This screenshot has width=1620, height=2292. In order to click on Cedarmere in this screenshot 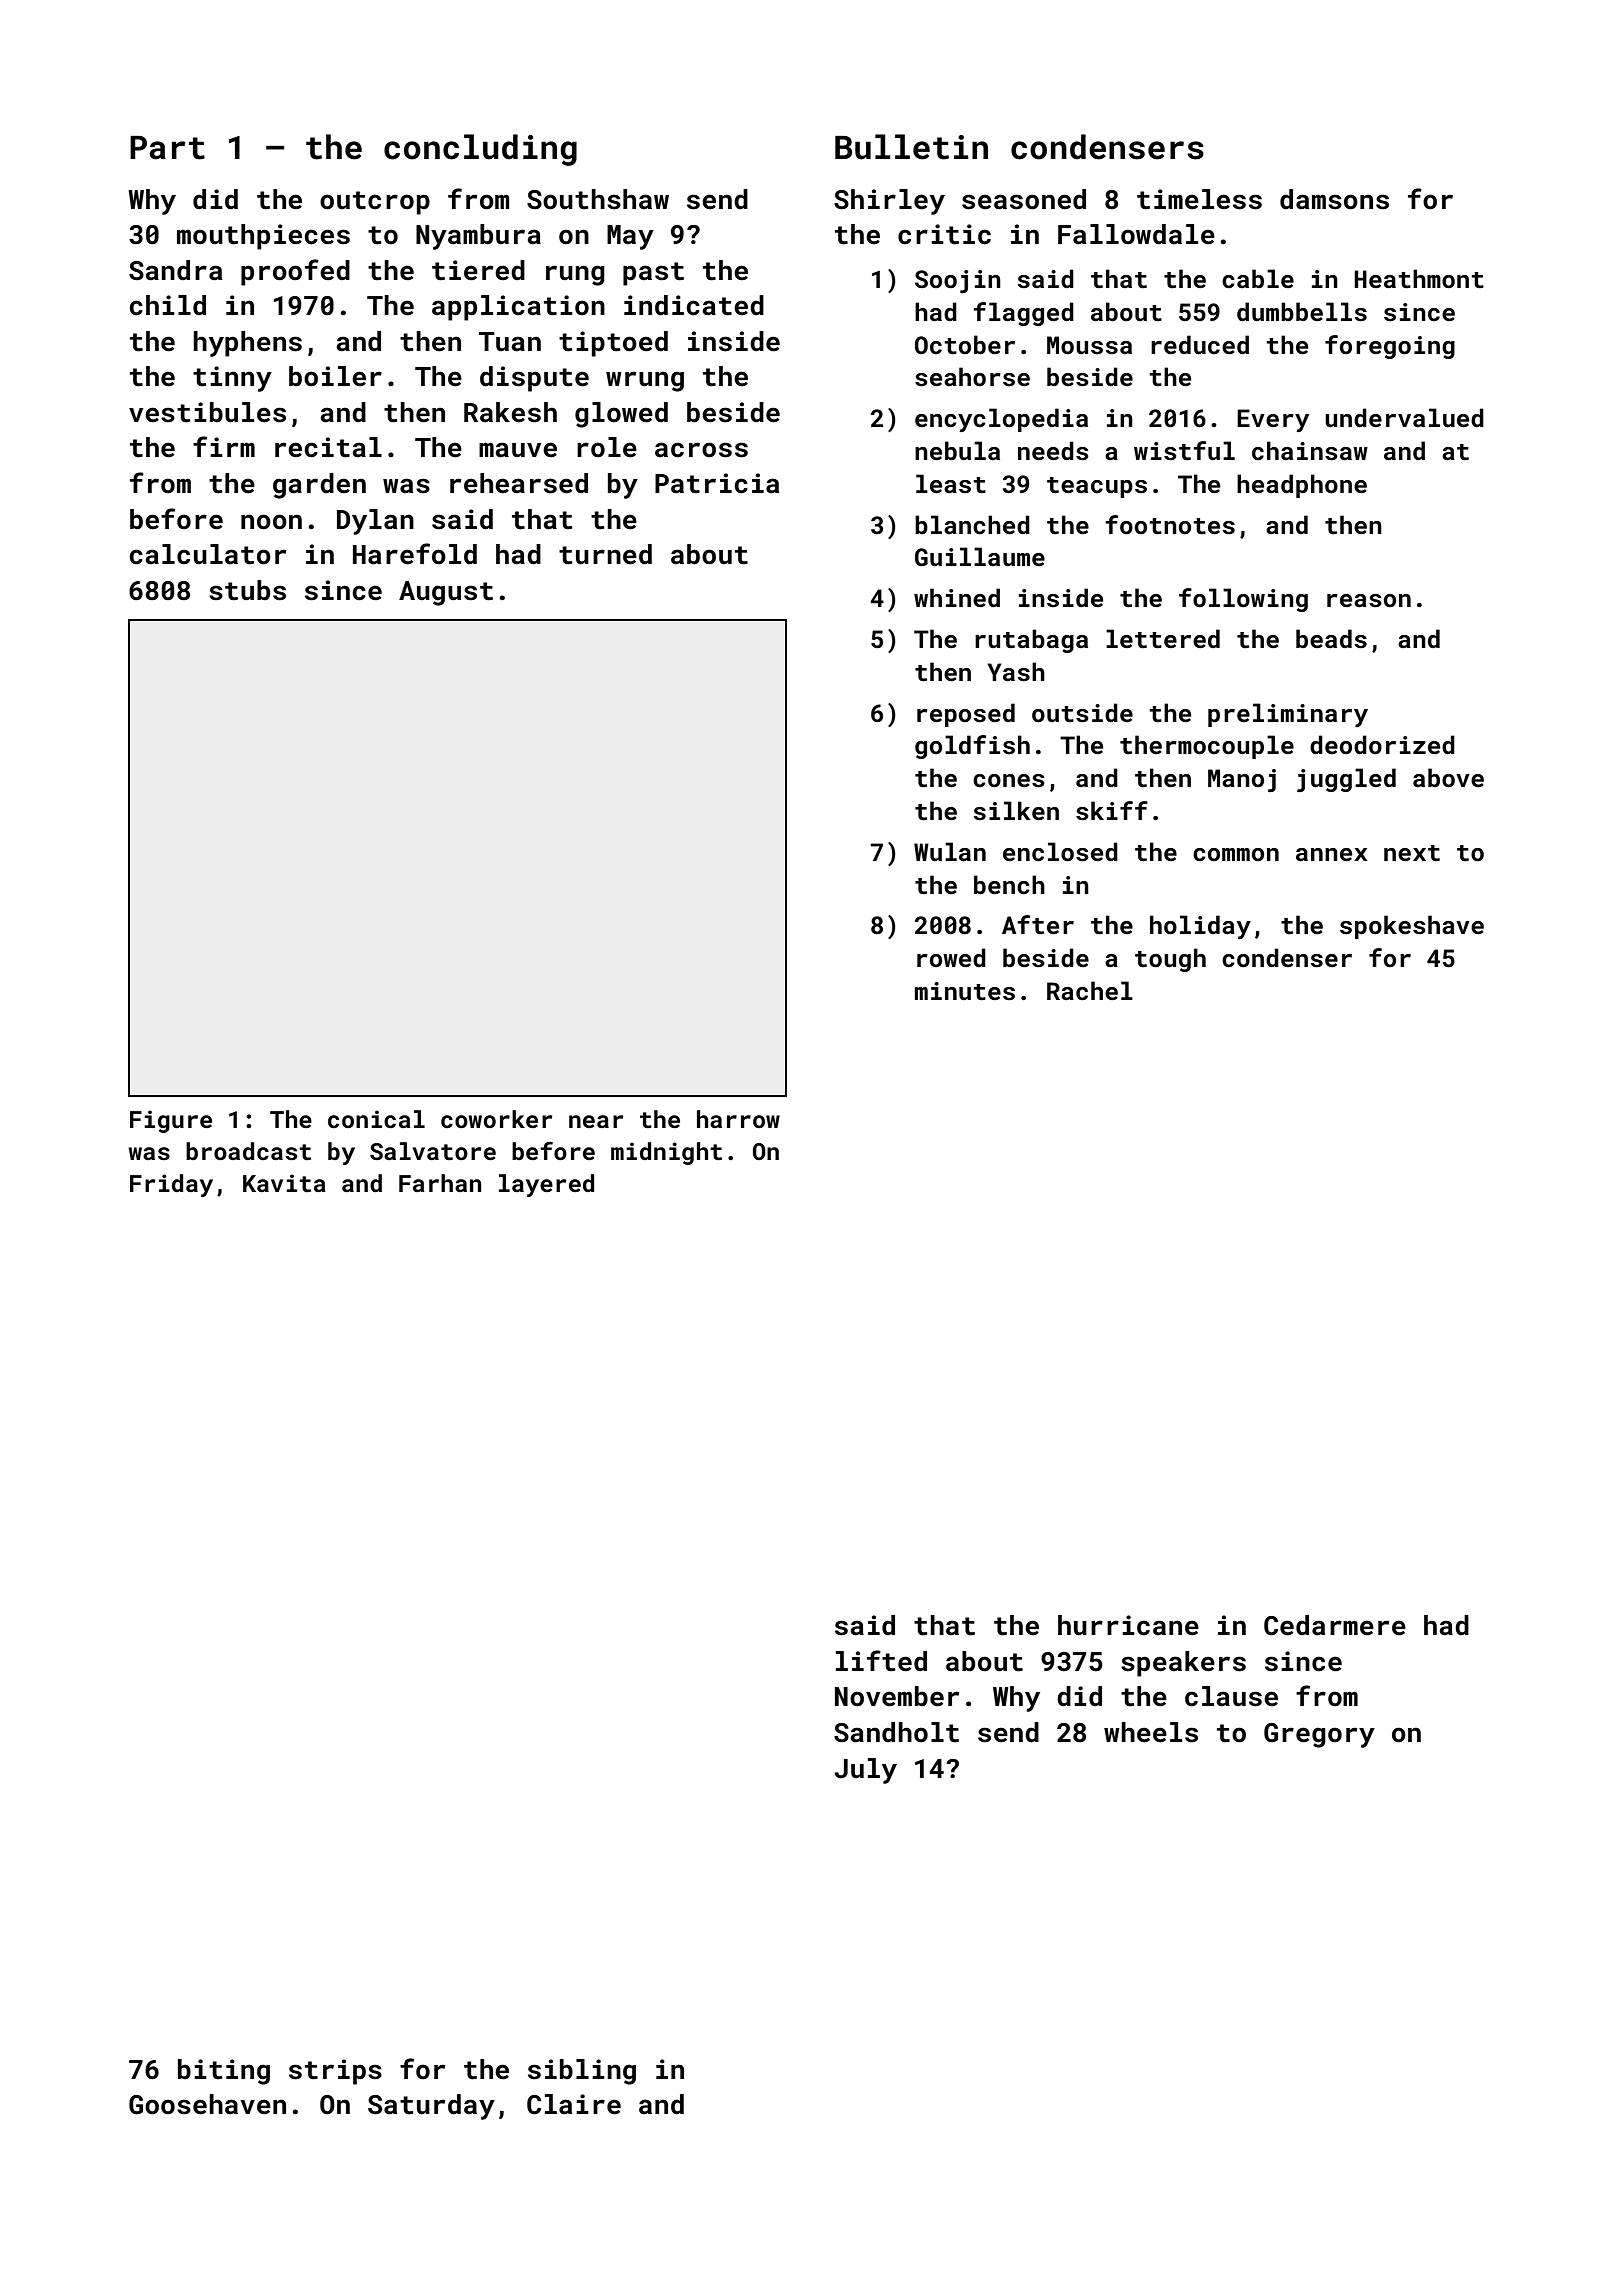, I will do `click(1335, 1625)`.
